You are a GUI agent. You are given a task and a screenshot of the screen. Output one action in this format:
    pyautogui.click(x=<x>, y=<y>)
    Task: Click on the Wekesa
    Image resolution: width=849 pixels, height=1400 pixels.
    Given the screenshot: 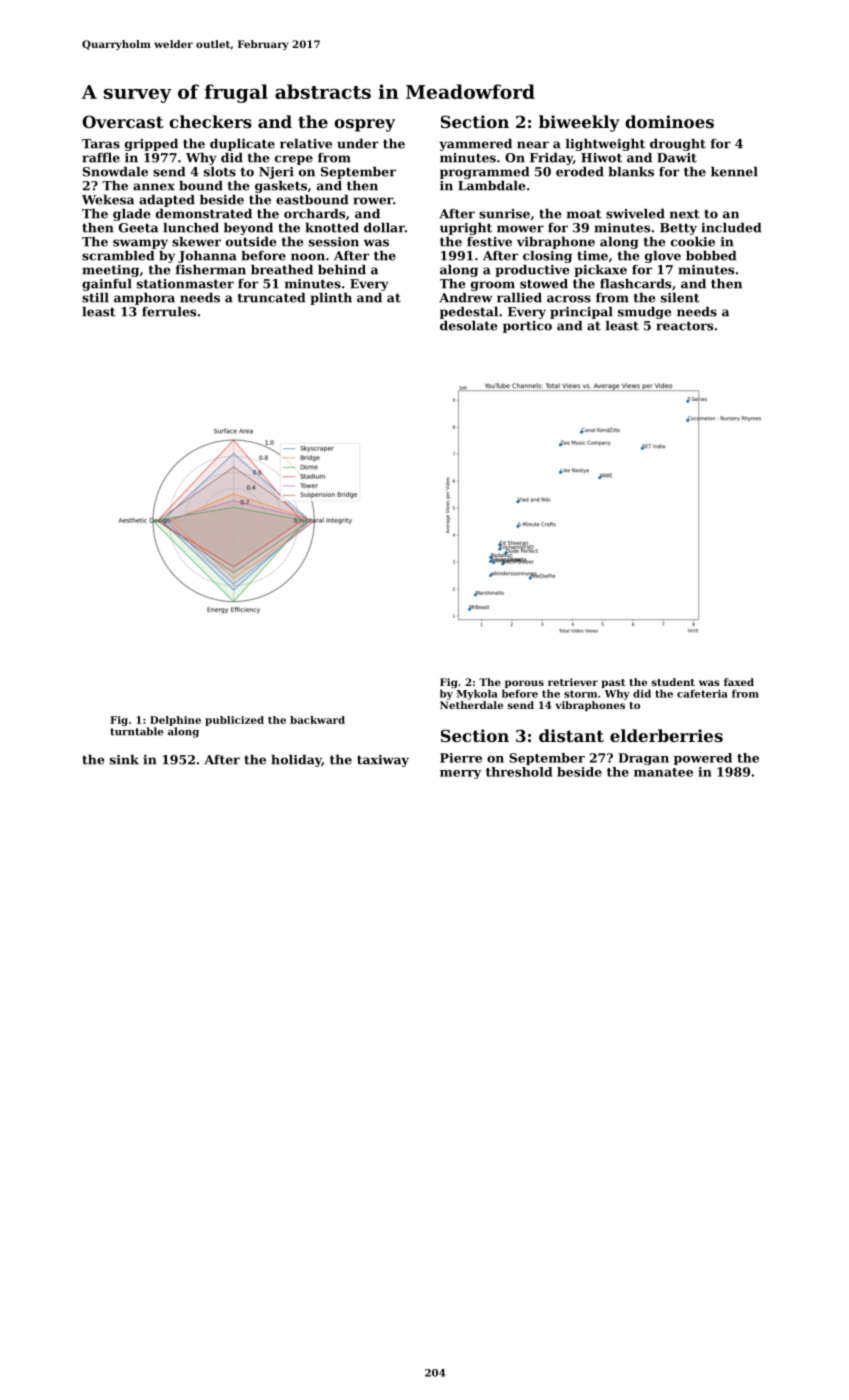 What is the action you would take?
    pyautogui.click(x=108, y=199)
